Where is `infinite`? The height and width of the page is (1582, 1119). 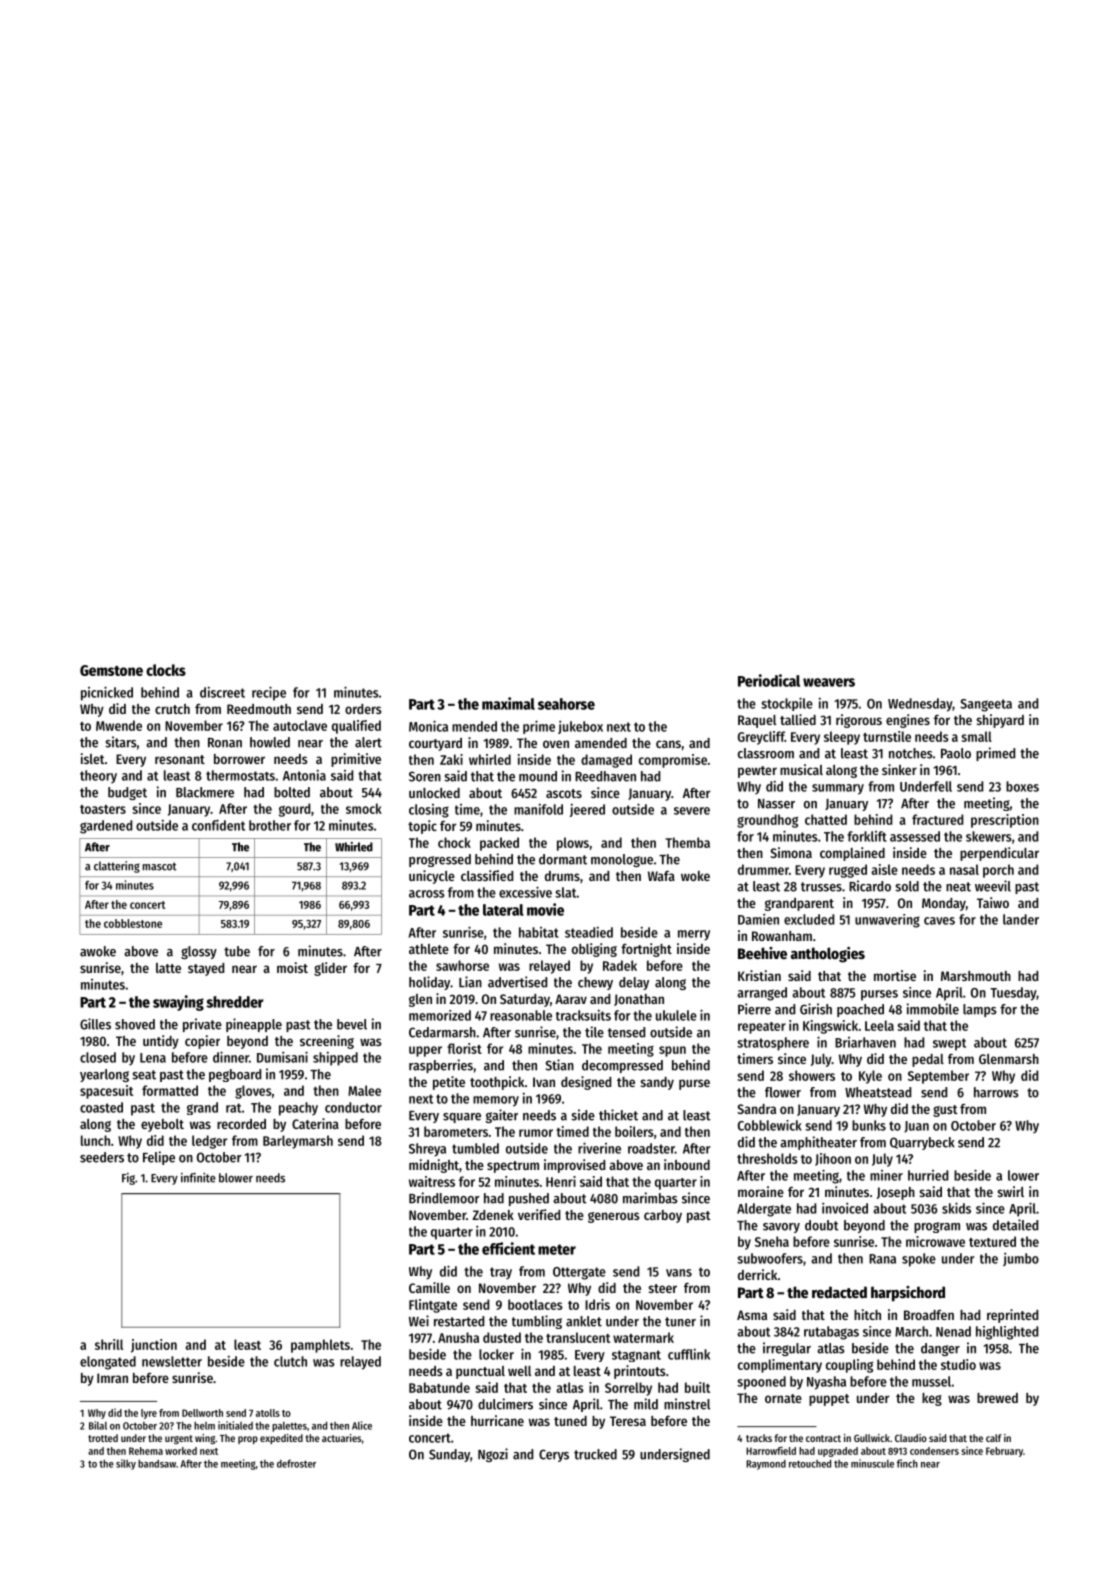
infinite is located at coordinates (198, 1178).
